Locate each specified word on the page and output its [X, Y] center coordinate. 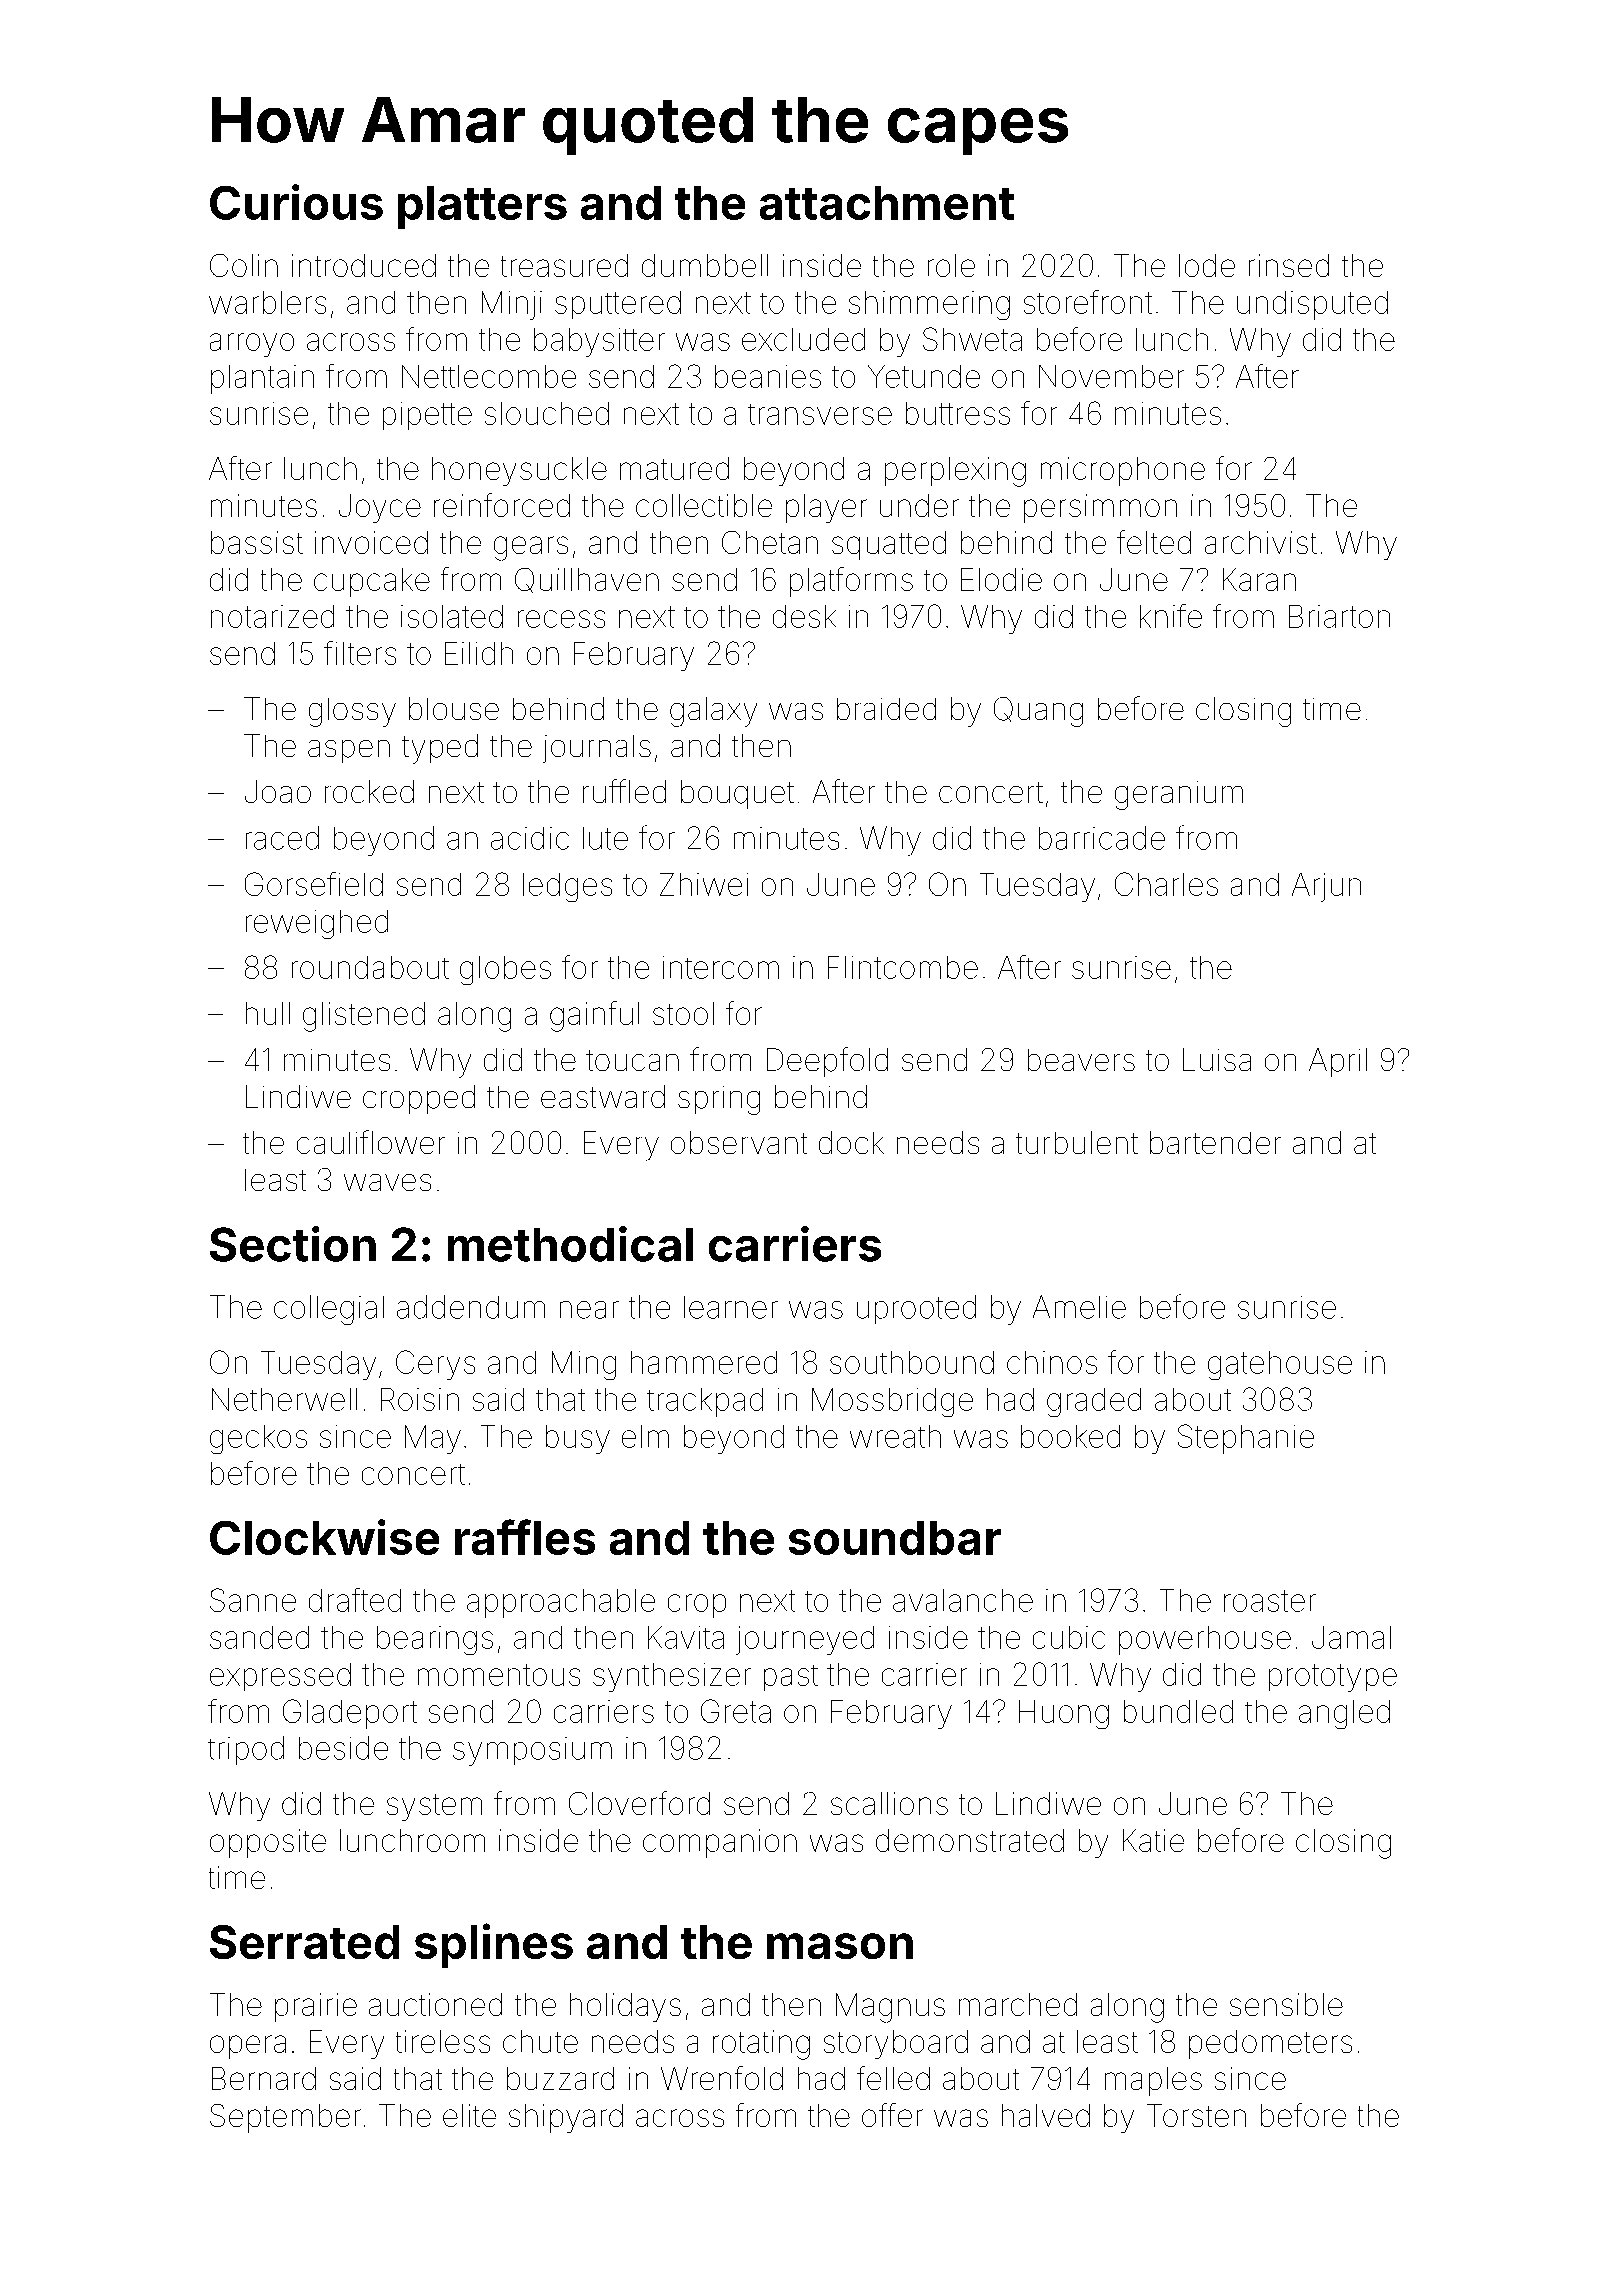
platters [482, 207]
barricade [1102, 838]
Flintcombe [903, 967]
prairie [316, 2007]
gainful [594, 1016]
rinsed [1289, 265]
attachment [887, 203]
